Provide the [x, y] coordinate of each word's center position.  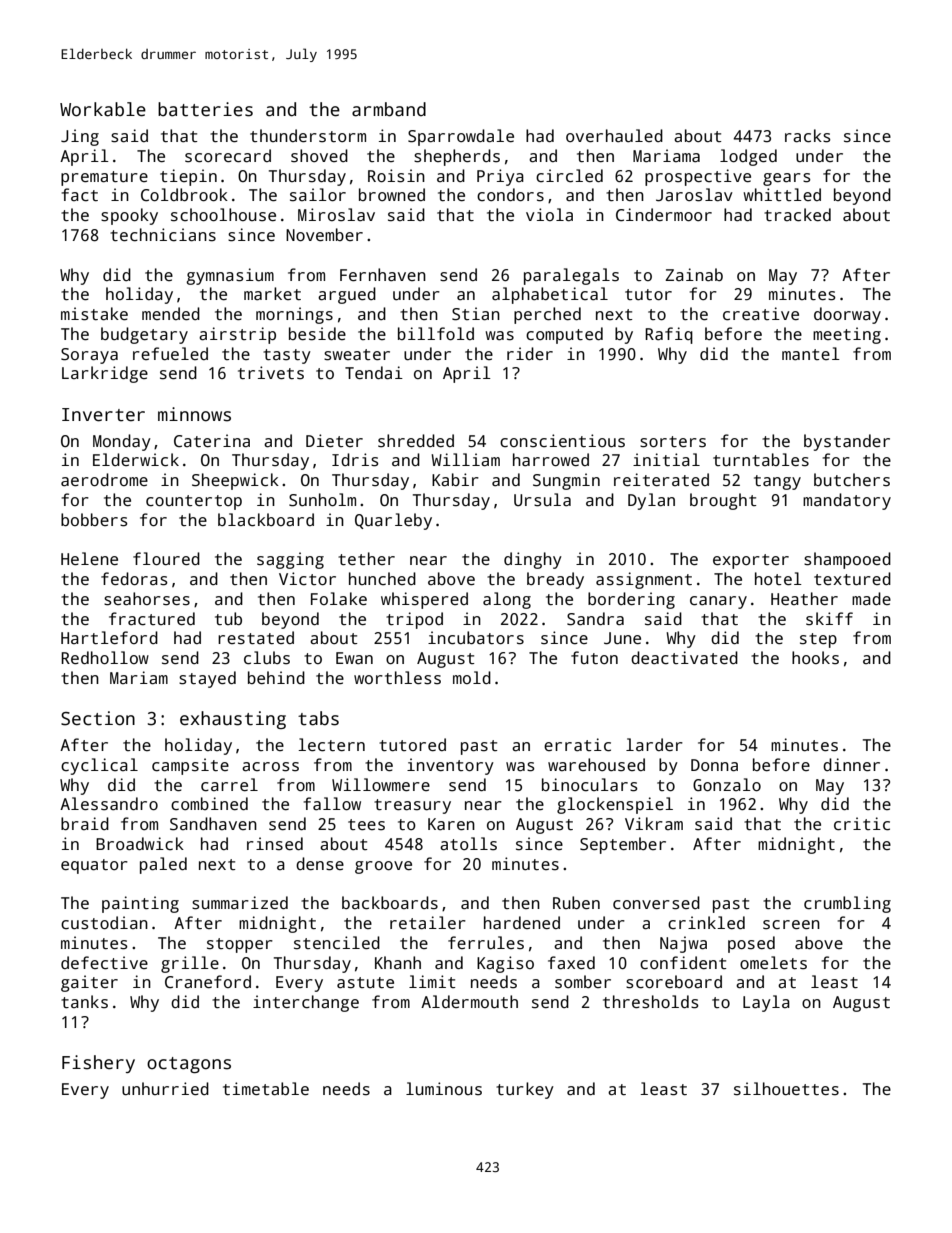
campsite [190, 766]
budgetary [144, 335]
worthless [397, 678]
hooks [815, 658]
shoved [319, 156]
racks [808, 136]
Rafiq [669, 335]
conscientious [562, 441]
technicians [163, 235]
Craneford [208, 982]
